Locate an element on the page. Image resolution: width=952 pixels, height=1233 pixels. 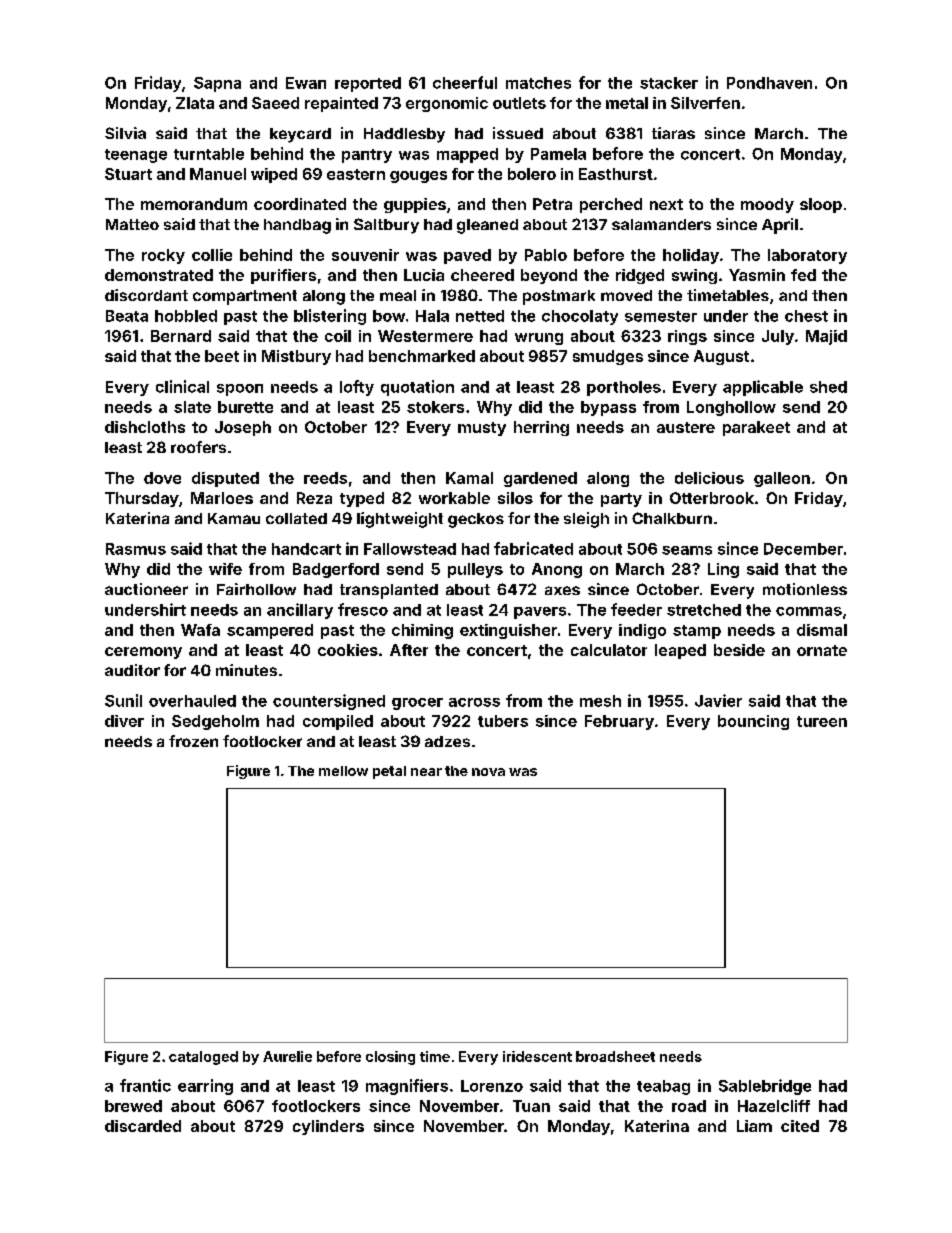
cylinders is located at coordinates (328, 1127).
